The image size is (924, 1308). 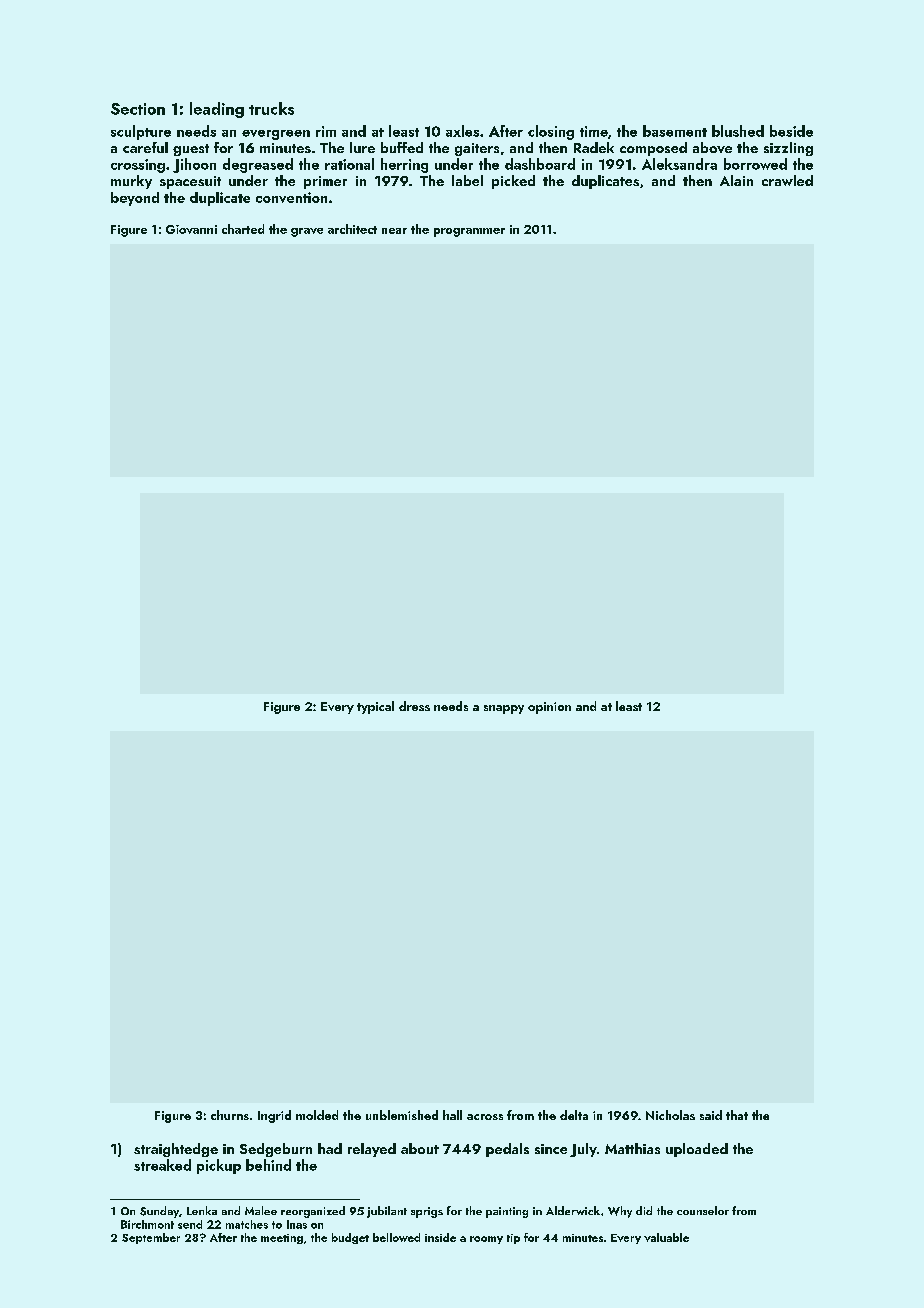 I want to click on snappy, so click(x=504, y=709).
